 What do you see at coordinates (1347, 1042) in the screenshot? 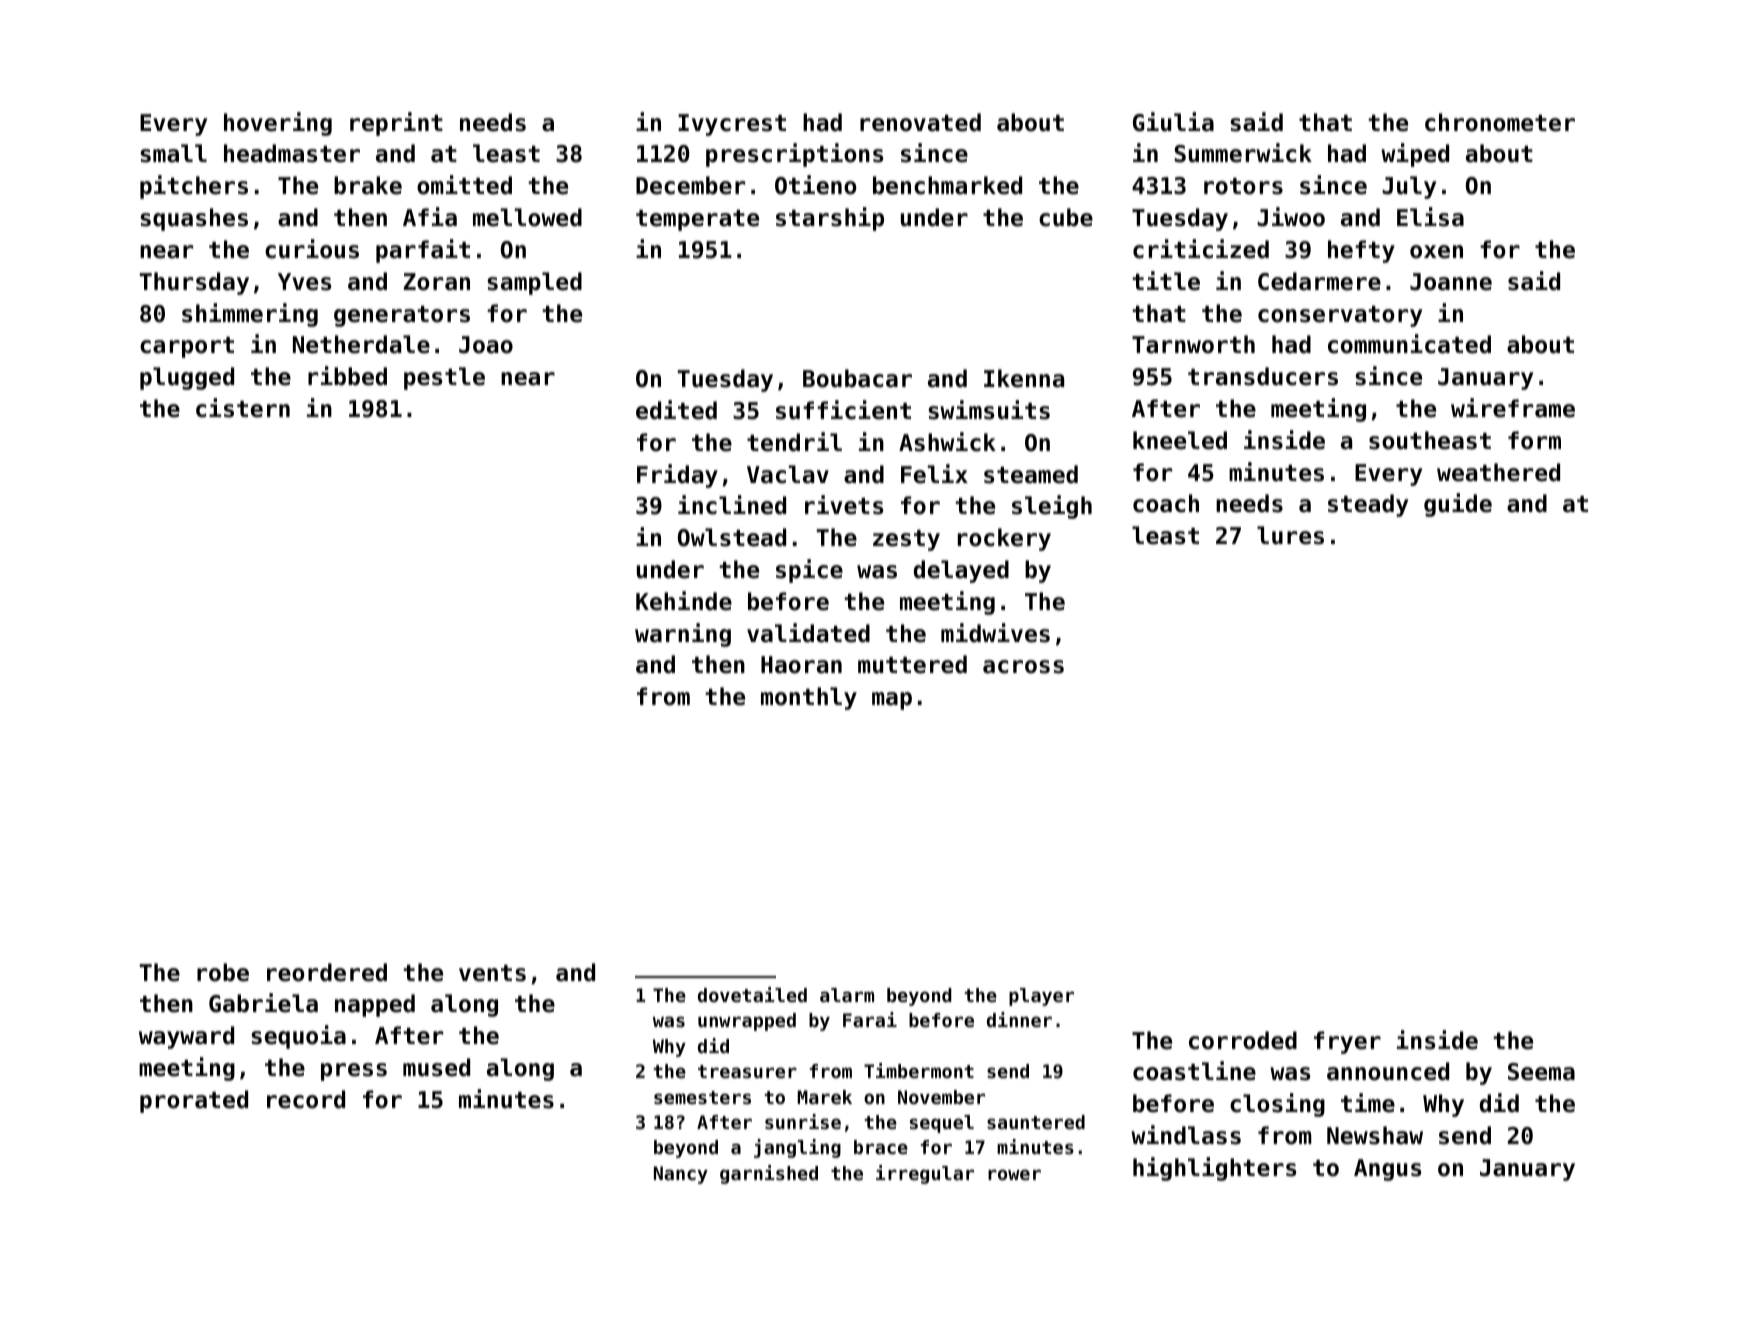
I see `fryer` at bounding box center [1347, 1042].
